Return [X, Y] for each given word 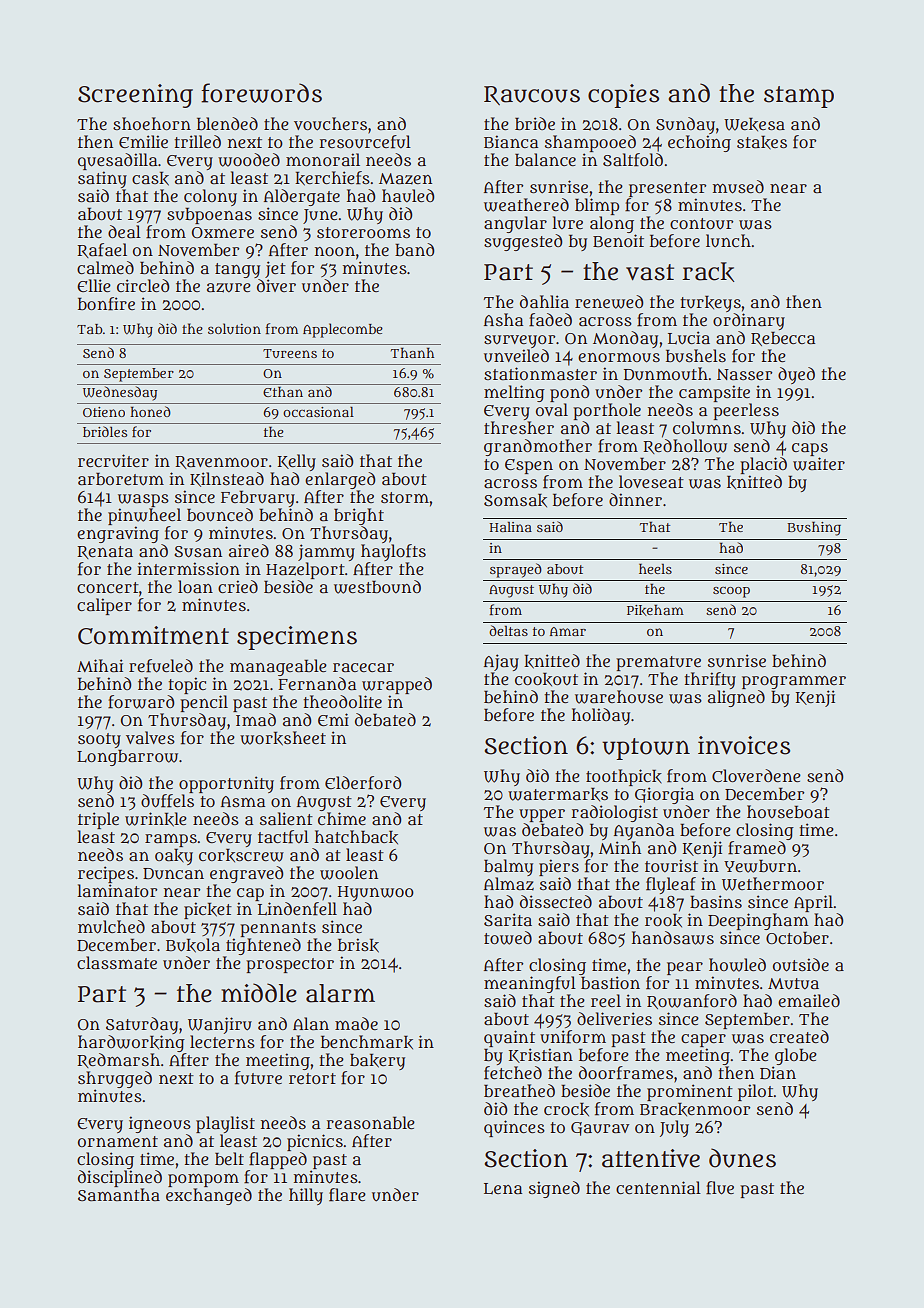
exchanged [209, 1196]
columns [707, 428]
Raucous [532, 95]
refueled [161, 666]
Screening [135, 96]
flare [347, 1195]
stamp [799, 97]
